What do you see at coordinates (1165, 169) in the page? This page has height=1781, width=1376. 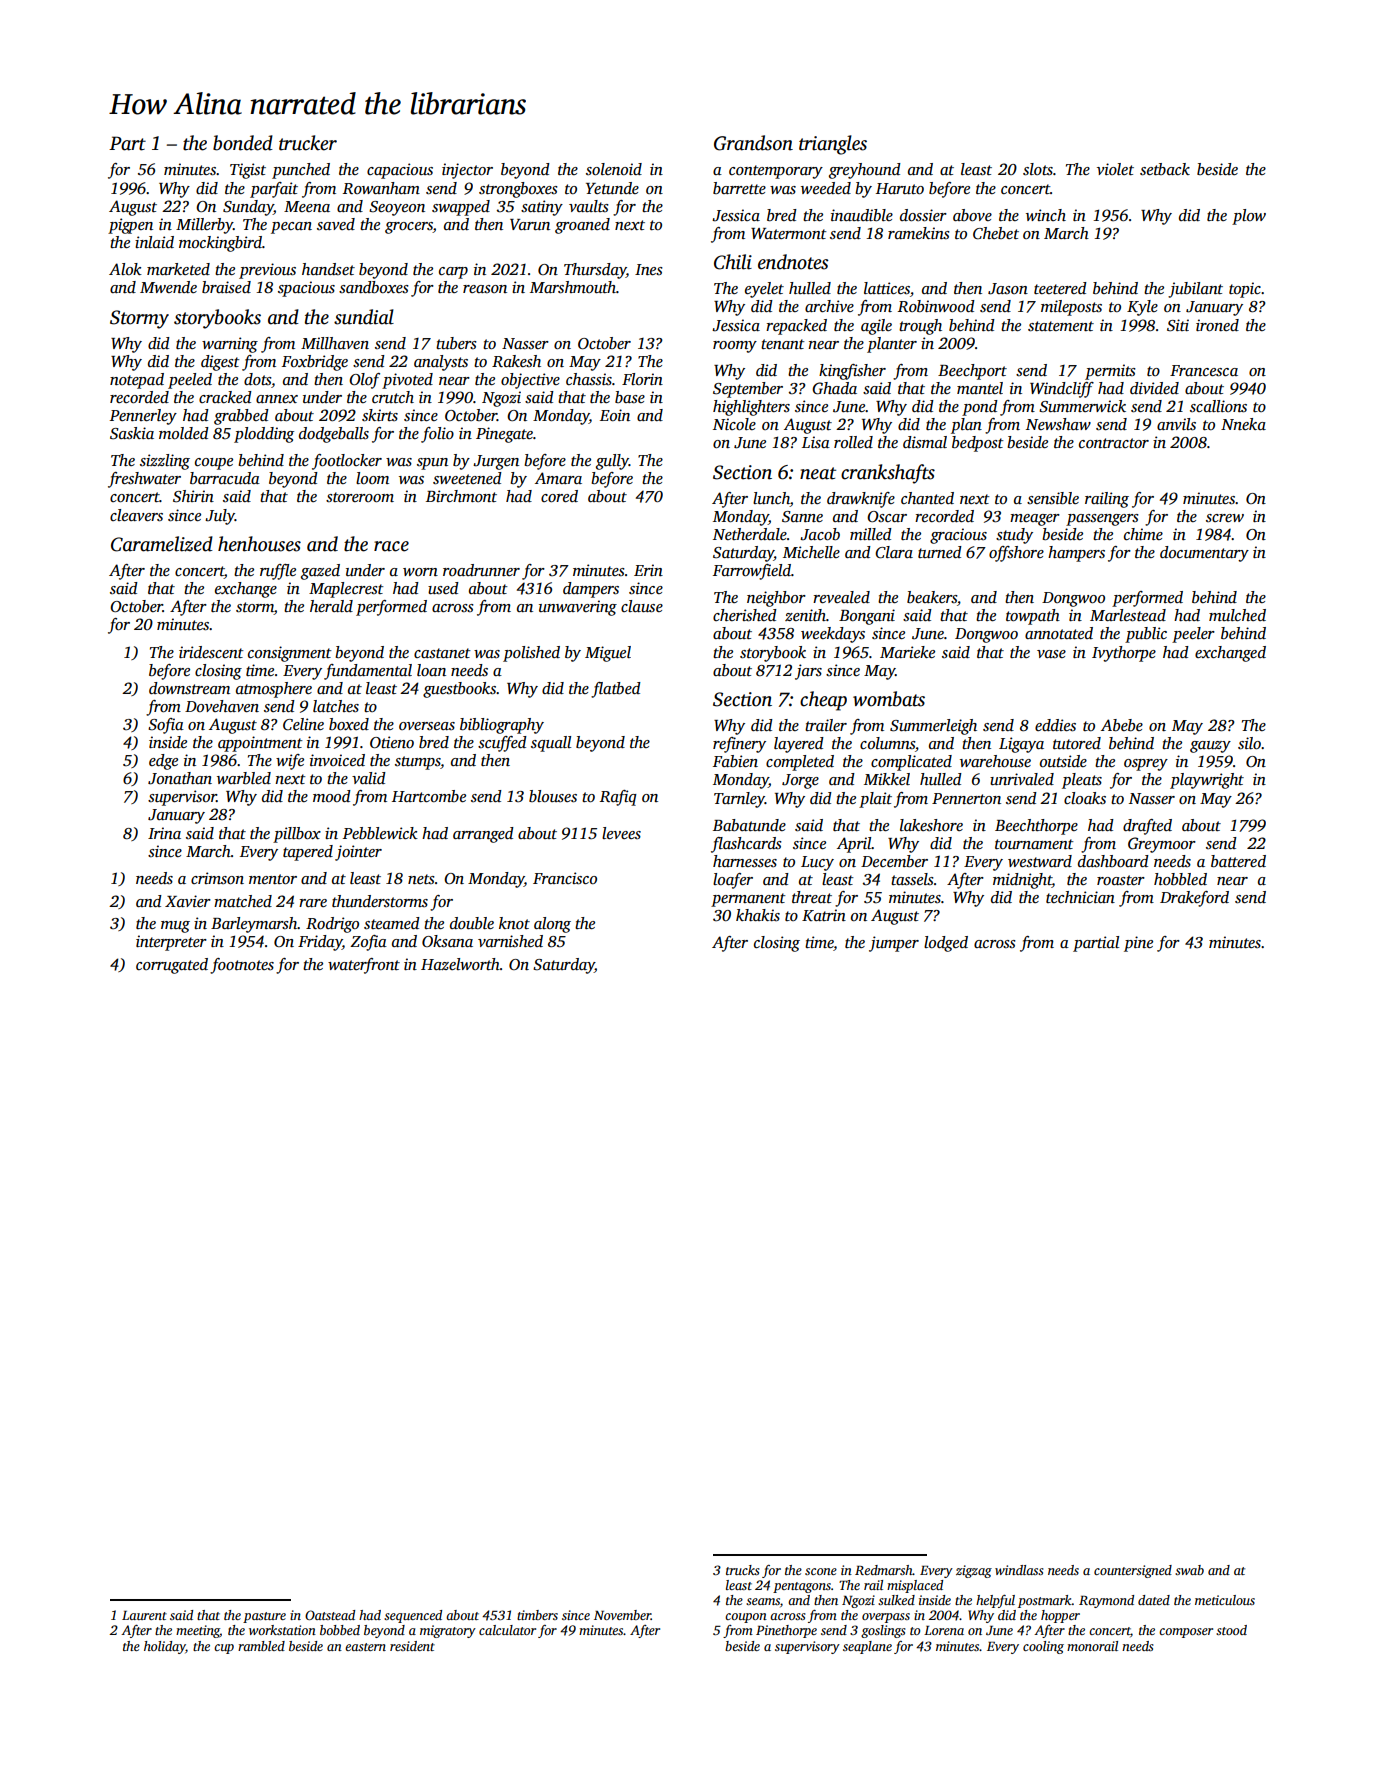 I see `setback` at bounding box center [1165, 169].
